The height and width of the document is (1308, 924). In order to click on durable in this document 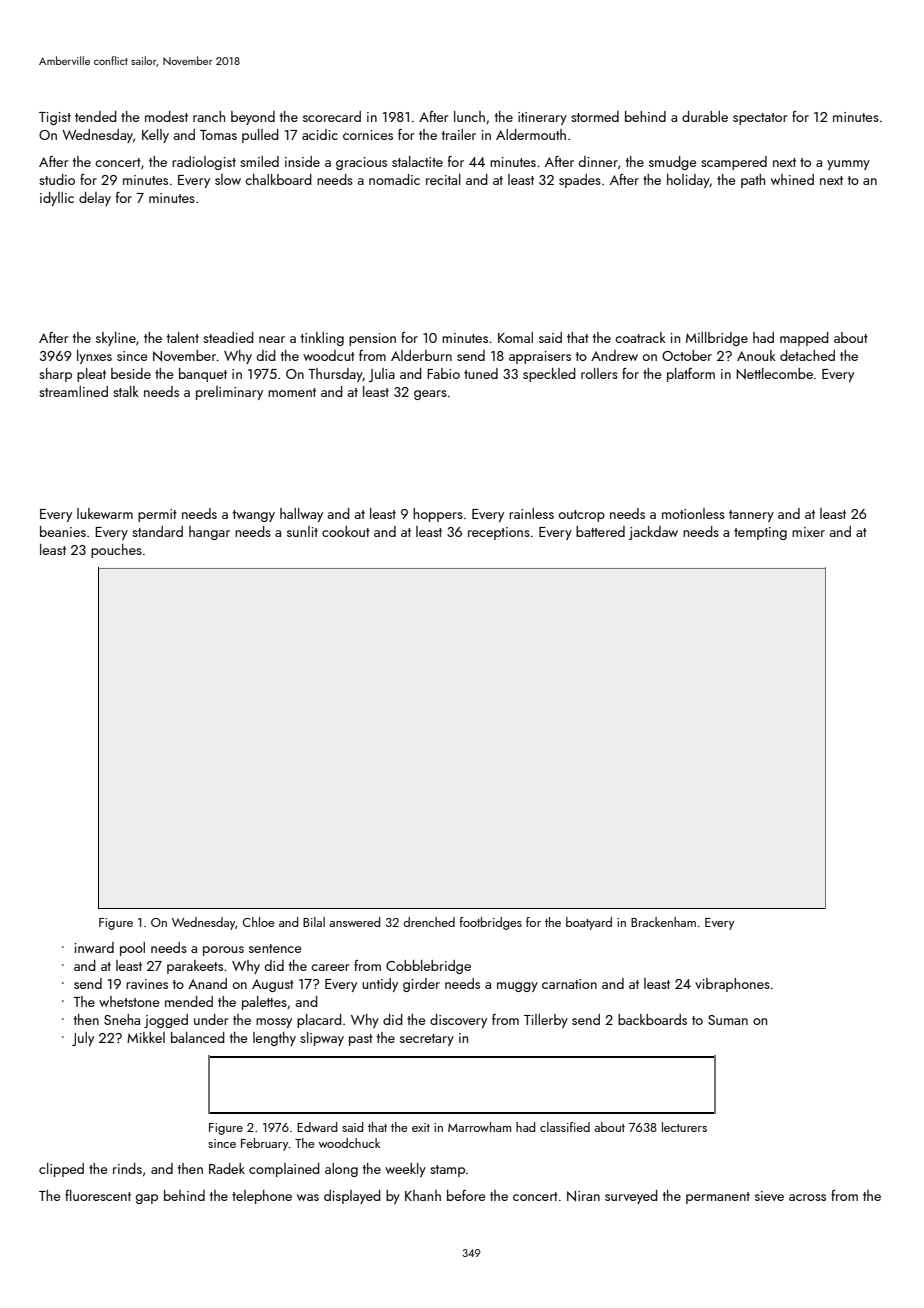, I will do `click(705, 116)`.
